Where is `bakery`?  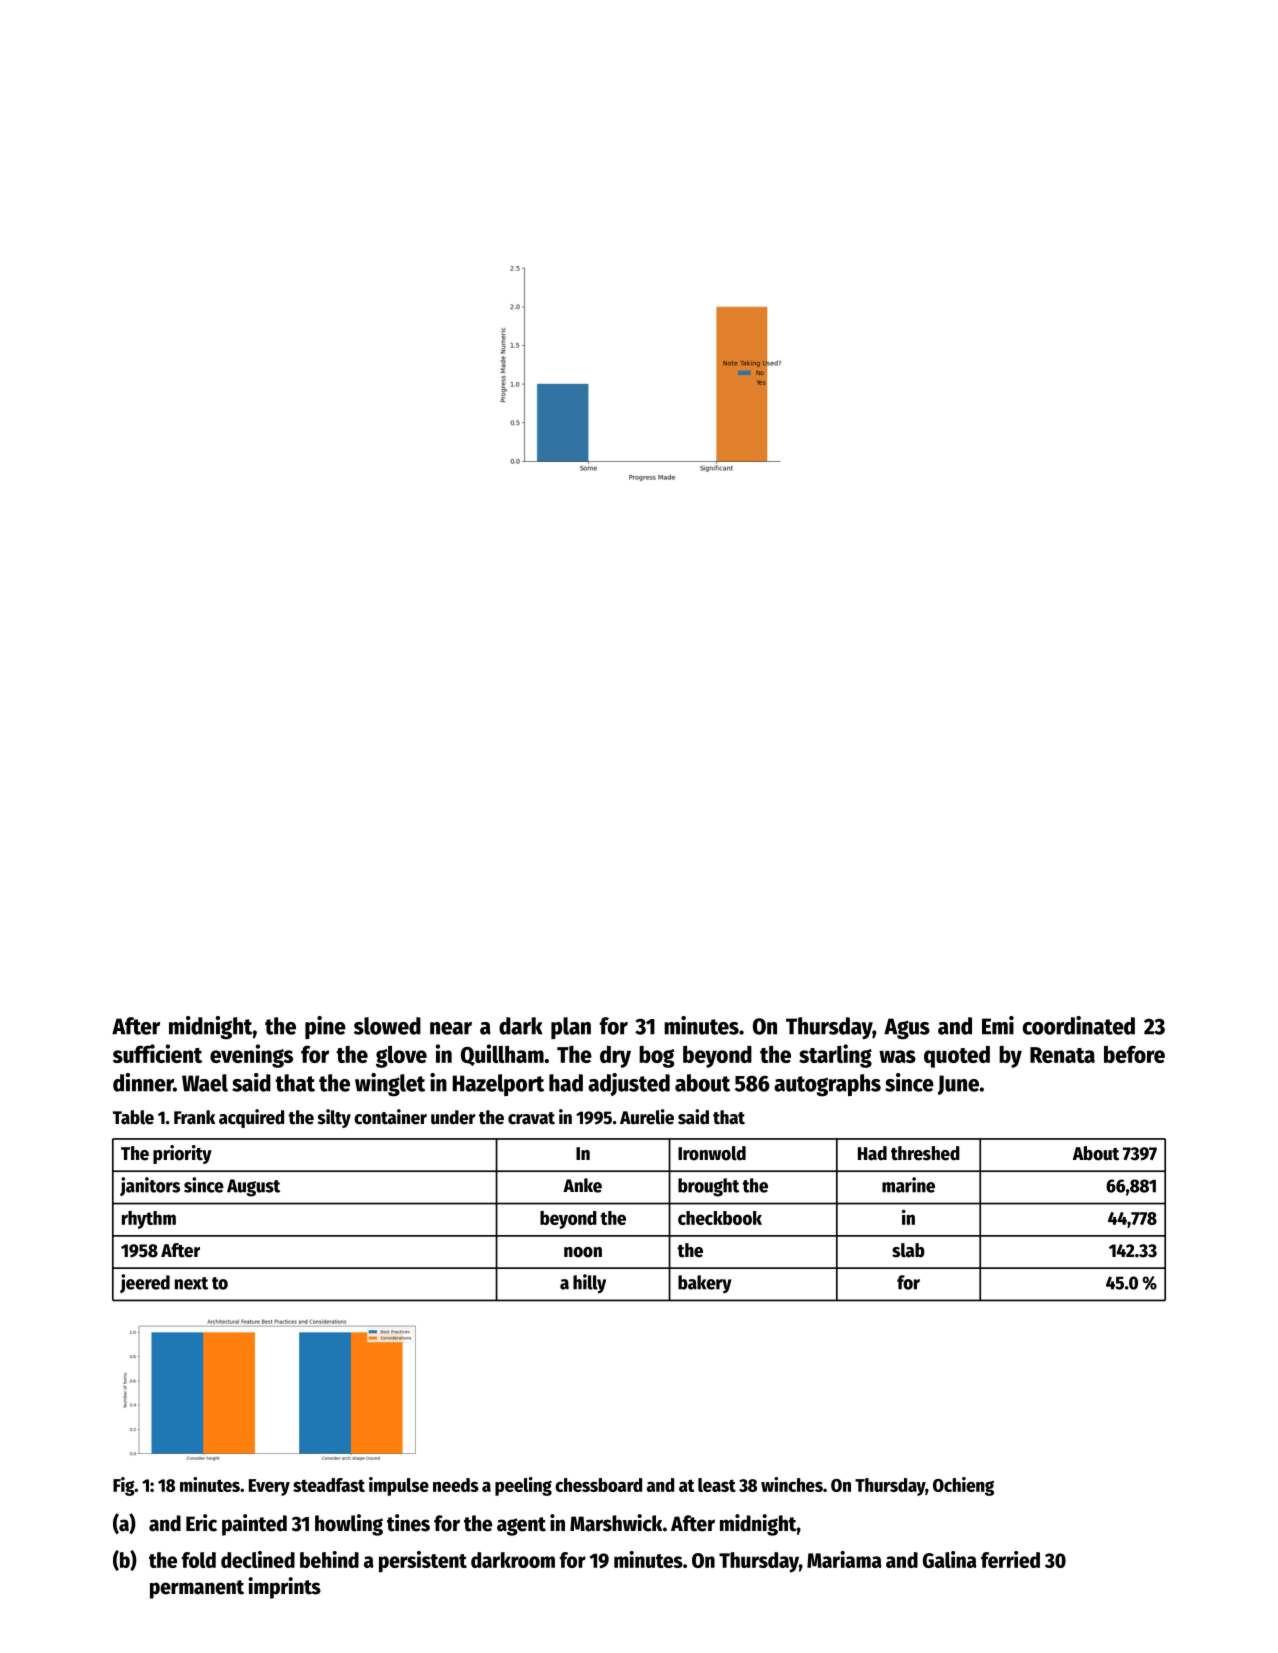 bakery is located at coordinates (705, 1284).
